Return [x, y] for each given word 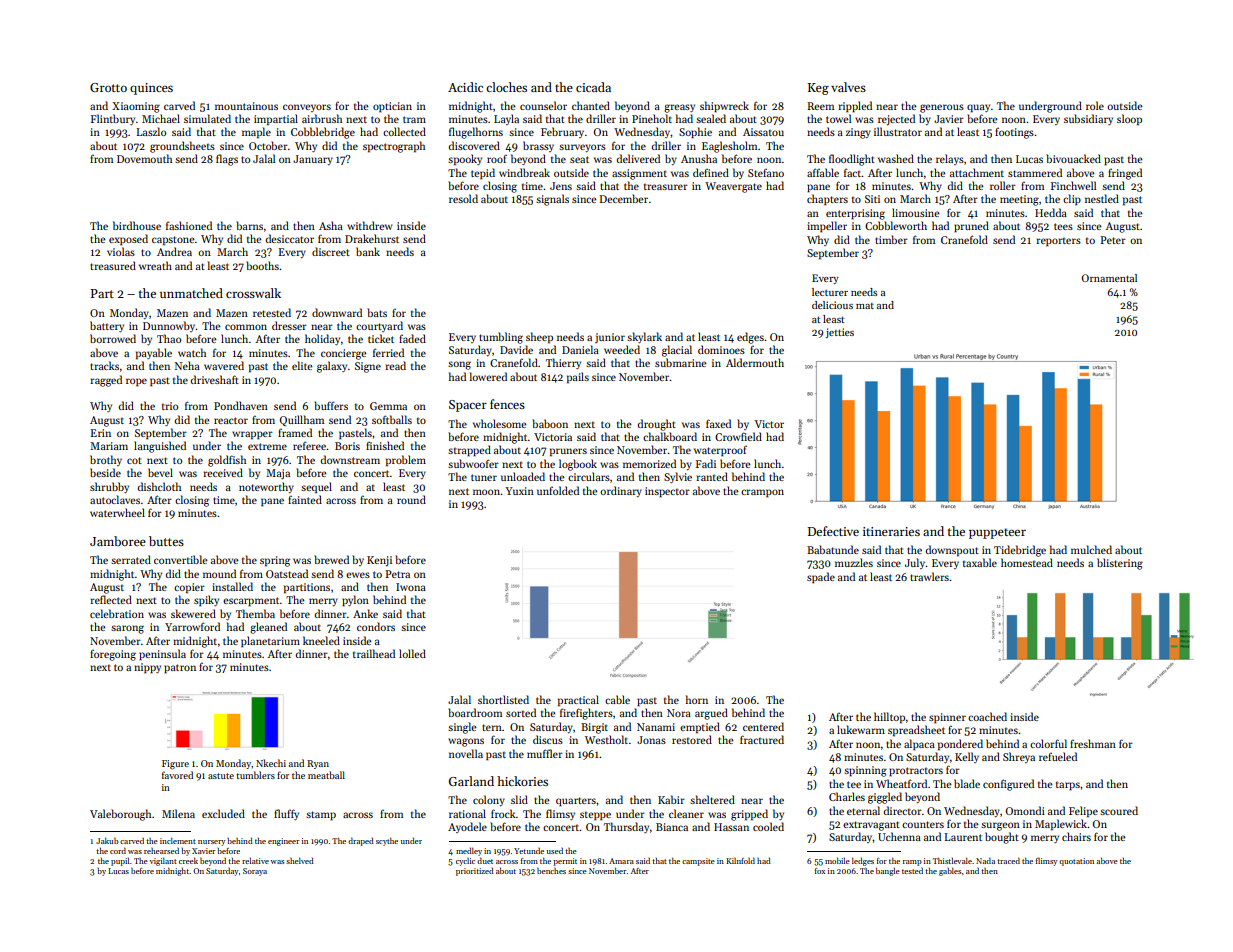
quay [978, 108]
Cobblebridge [323, 133]
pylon [355, 601]
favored [177, 775]
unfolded [558, 490]
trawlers [930, 576]
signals [552, 200]
